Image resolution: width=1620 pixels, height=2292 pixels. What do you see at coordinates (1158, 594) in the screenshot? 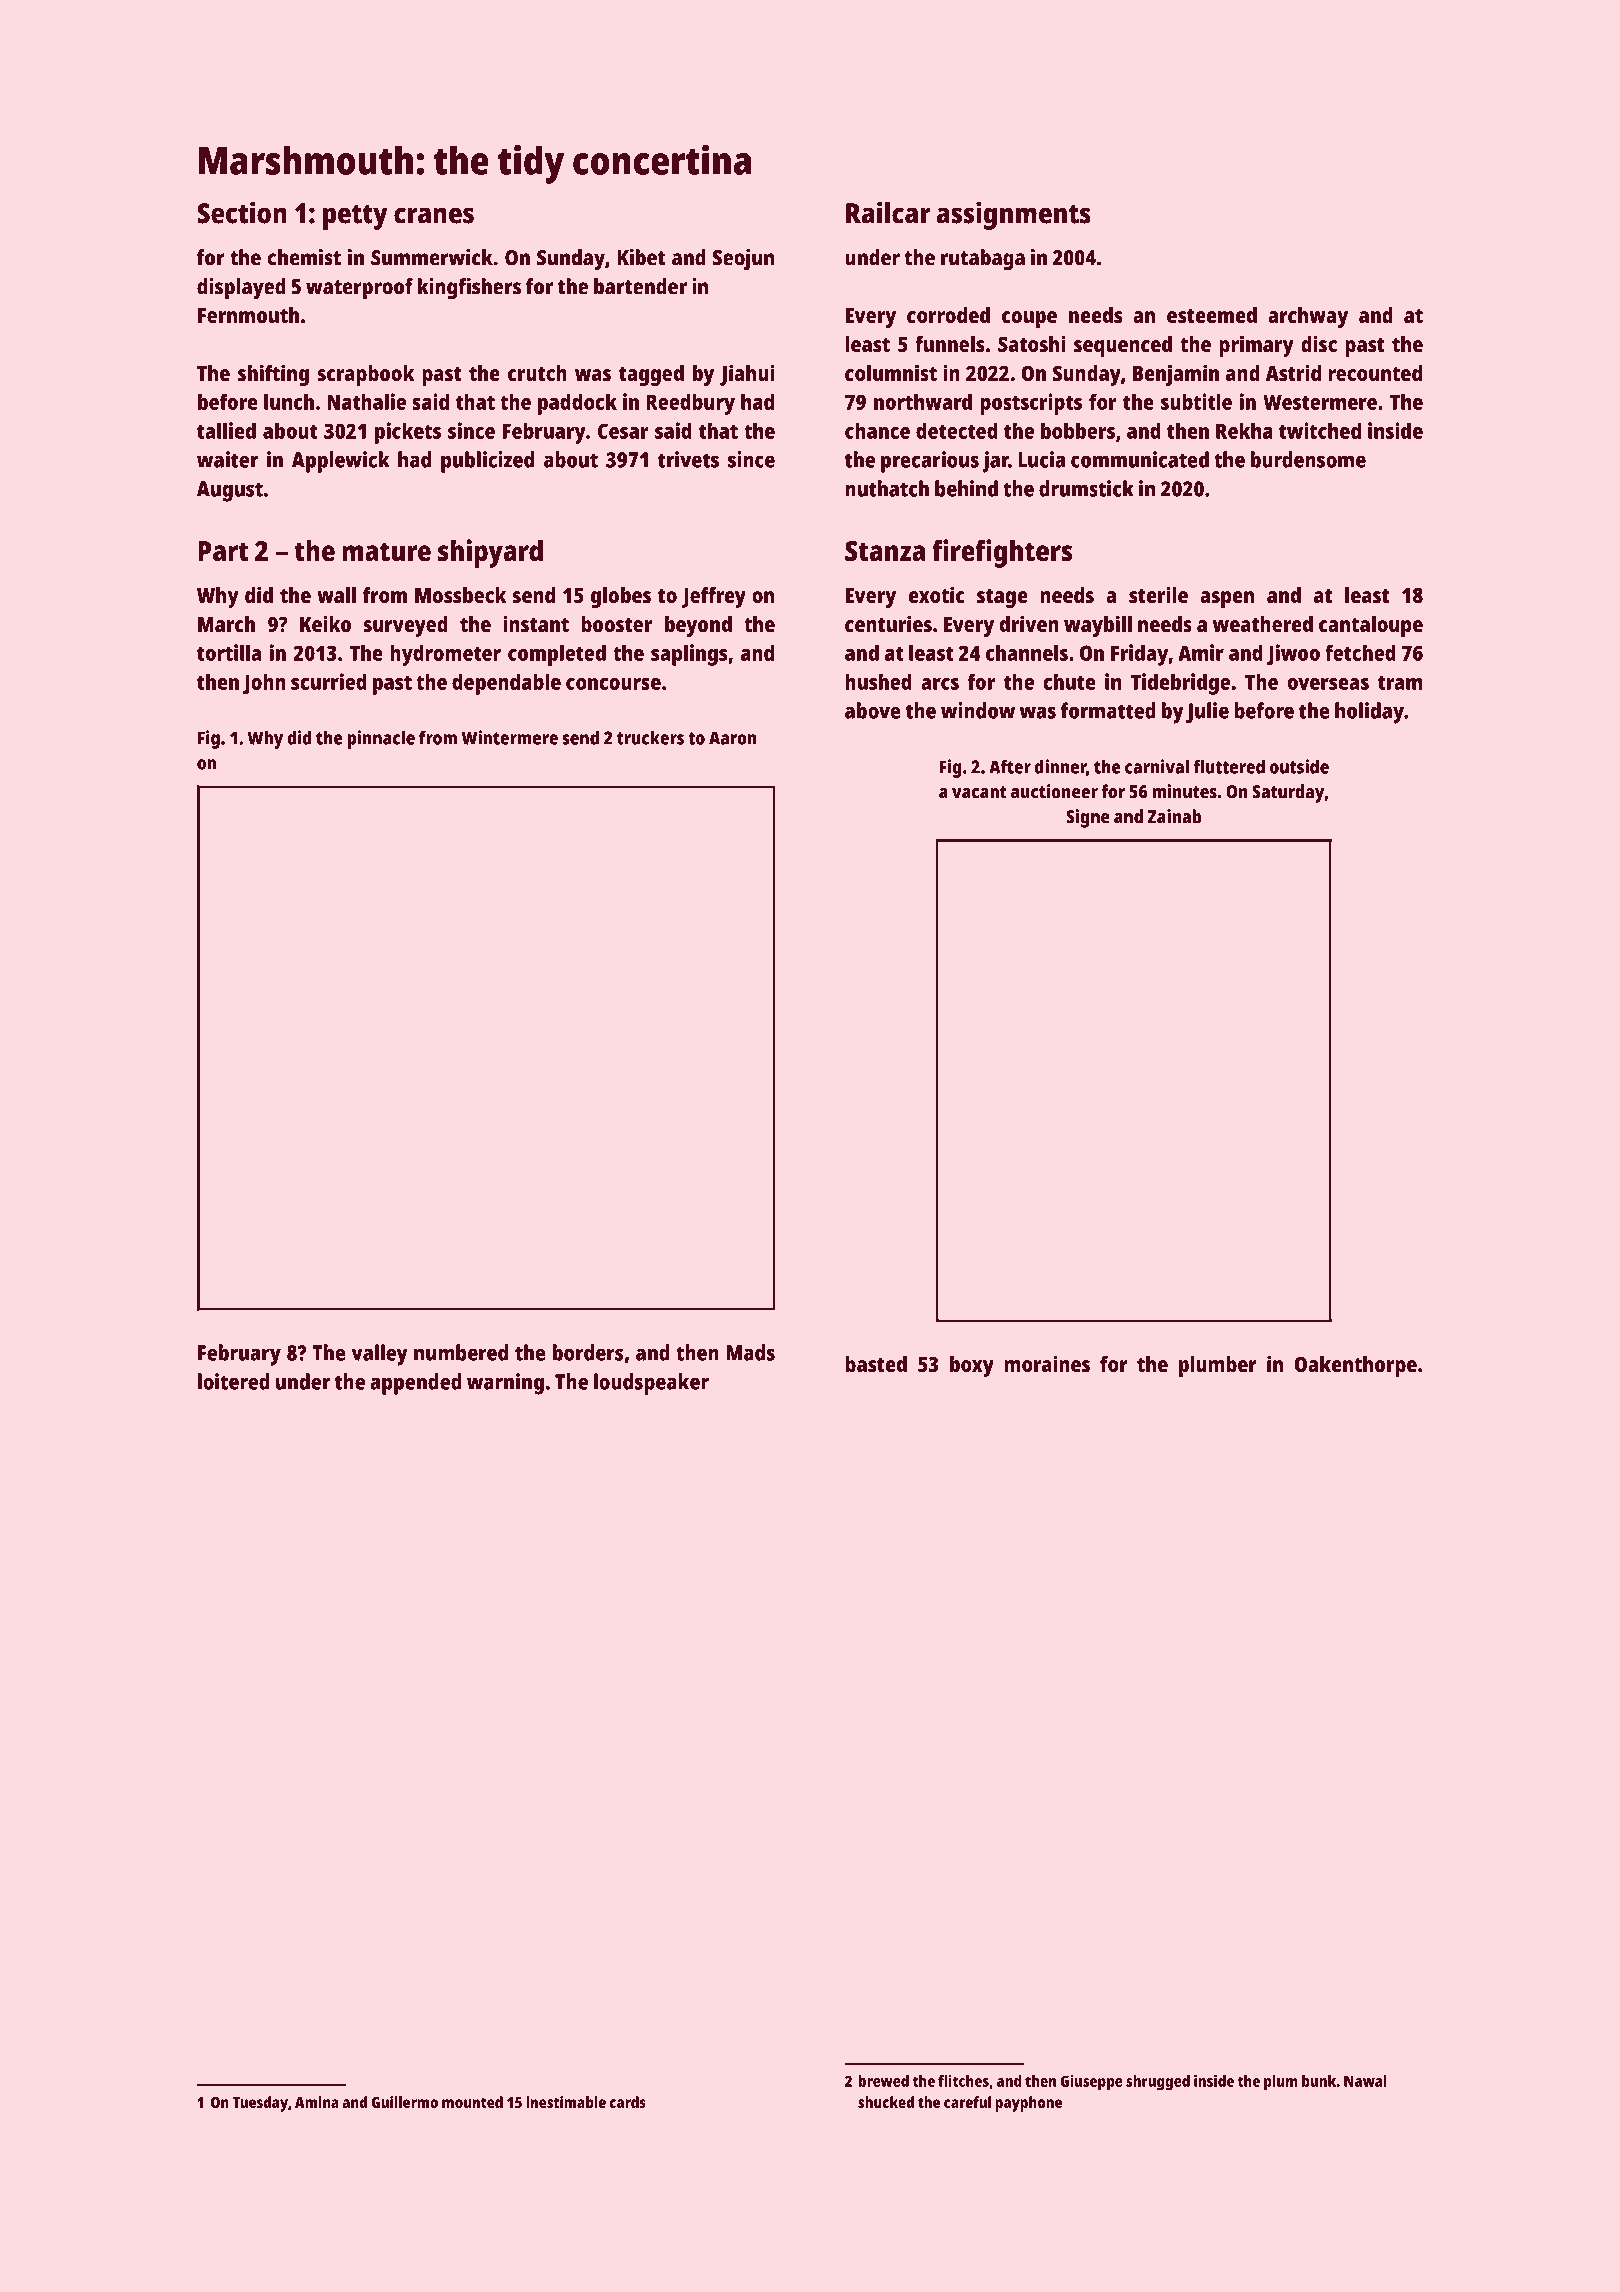
I see `sterile` at bounding box center [1158, 594].
